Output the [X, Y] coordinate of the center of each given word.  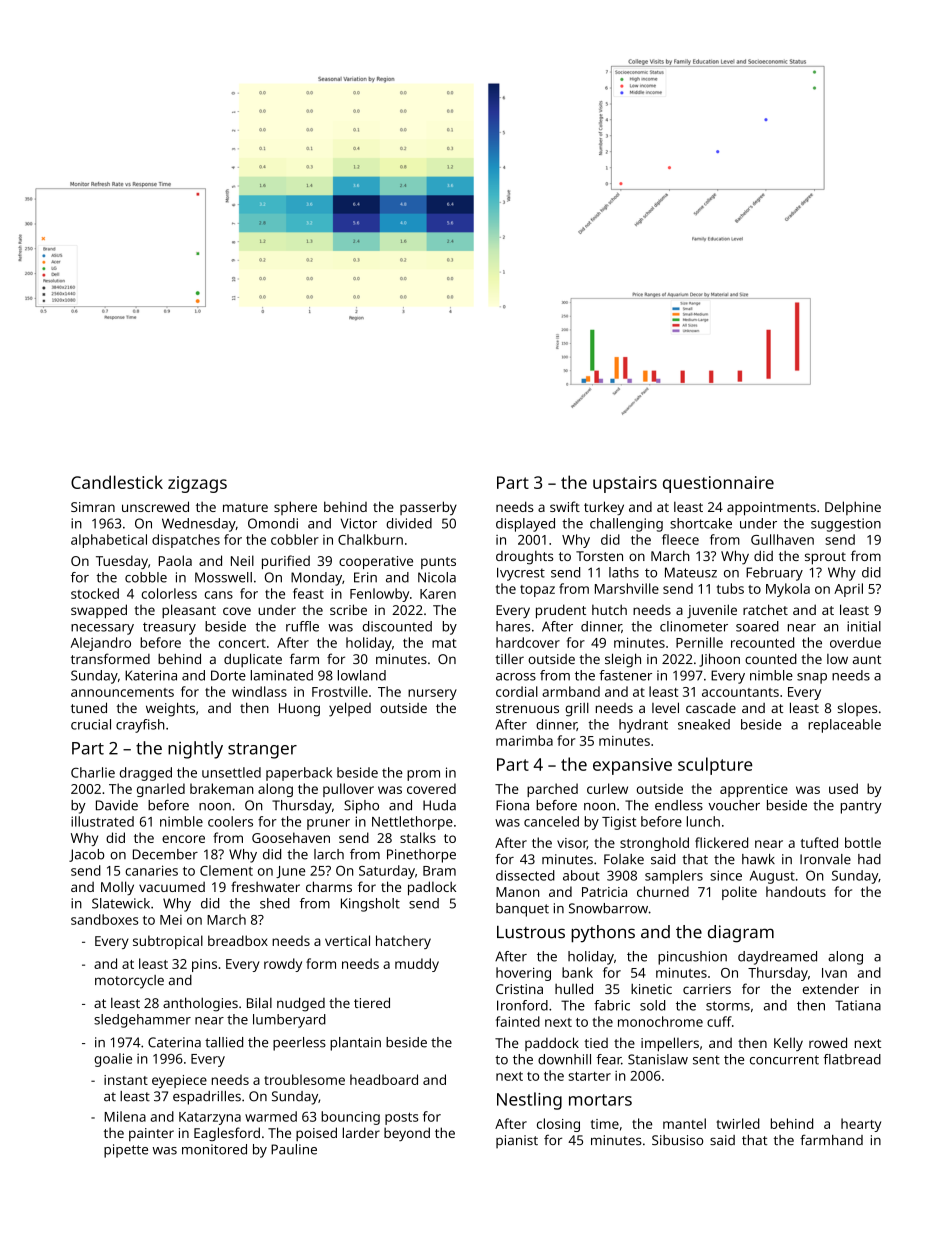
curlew [607, 788]
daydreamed [777, 958]
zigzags [197, 484]
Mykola [788, 590]
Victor [358, 523]
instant [126, 1080]
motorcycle [129, 982]
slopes [857, 709]
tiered [372, 1002]
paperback [299, 774]
